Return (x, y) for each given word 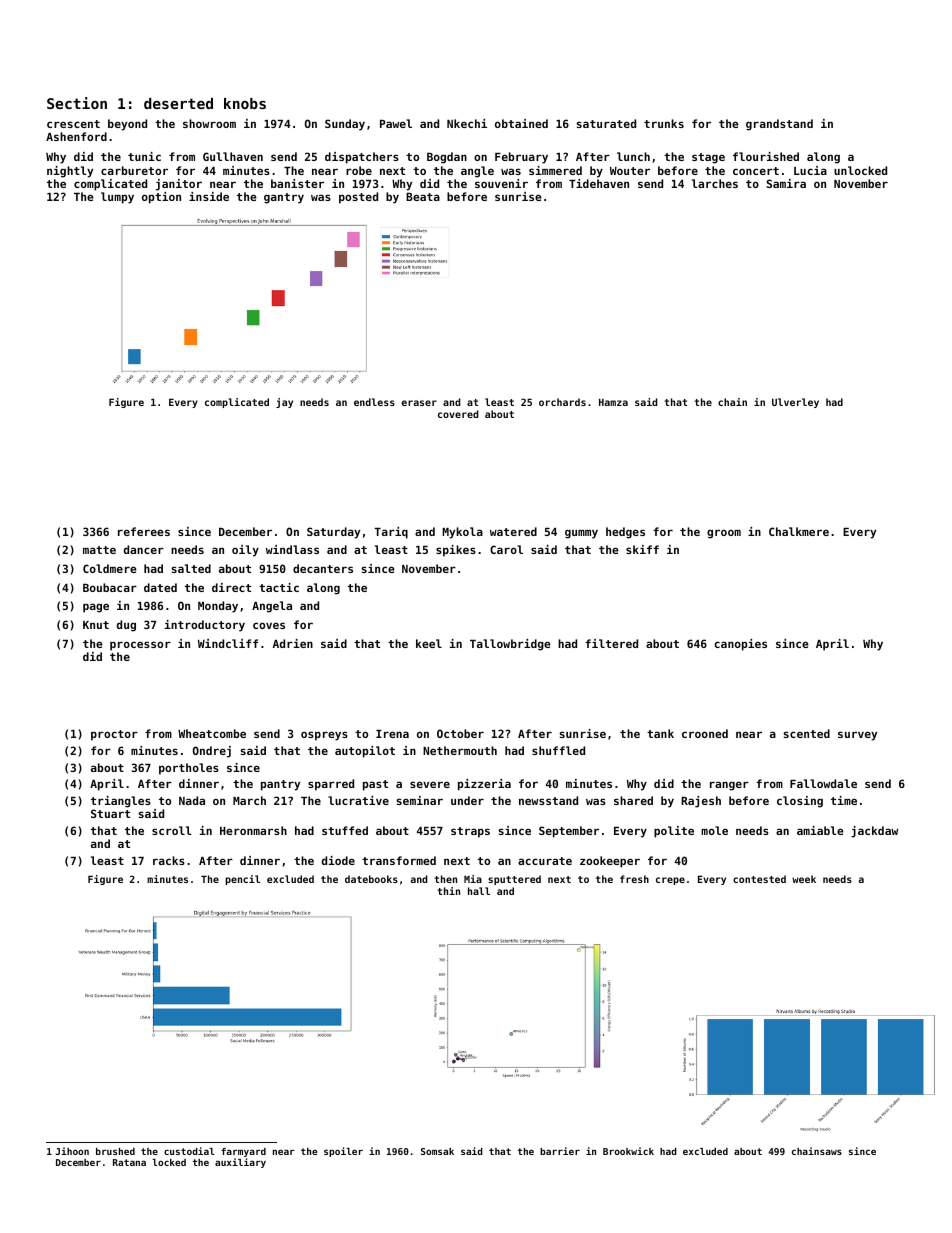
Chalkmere (799, 531)
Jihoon (72, 1151)
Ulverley (795, 403)
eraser (419, 403)
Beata (423, 197)
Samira (786, 183)
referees (144, 531)
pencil (242, 880)
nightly (70, 172)
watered (513, 531)
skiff (642, 549)
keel (429, 643)
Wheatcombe (212, 733)
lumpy (117, 198)
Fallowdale (823, 783)
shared (633, 800)
